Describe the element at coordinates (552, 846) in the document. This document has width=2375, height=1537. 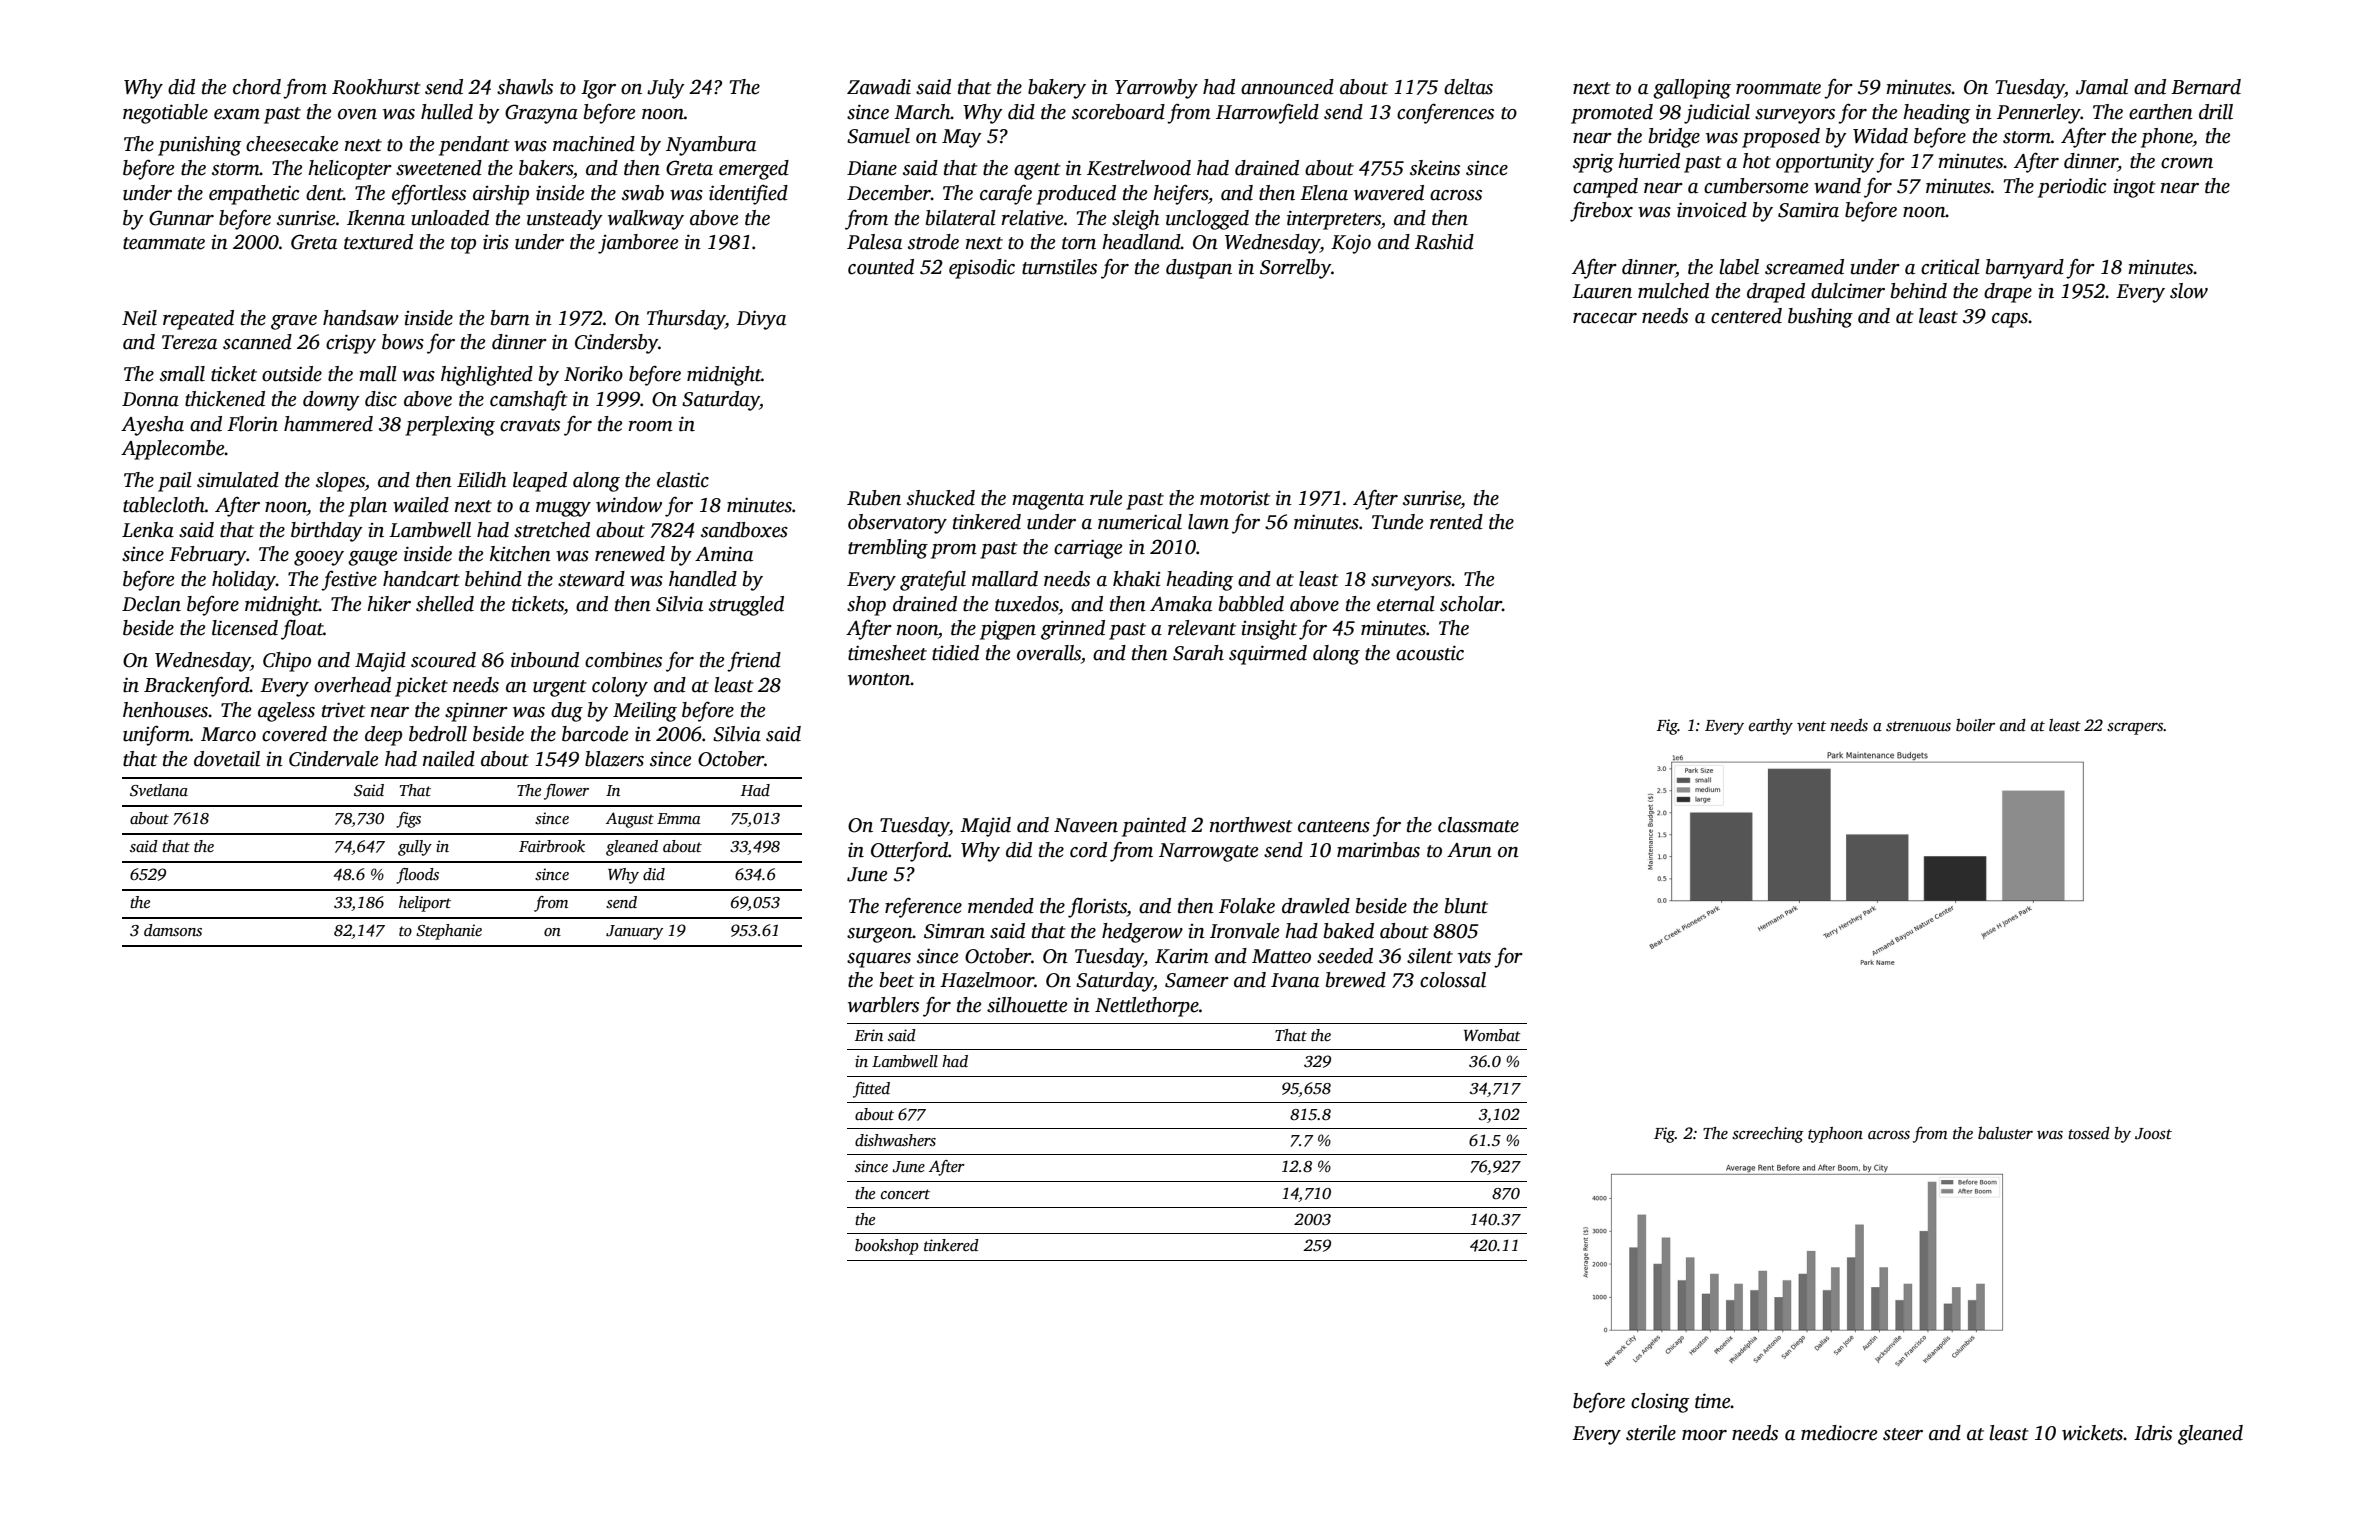
I see `Fairbrook` at that location.
